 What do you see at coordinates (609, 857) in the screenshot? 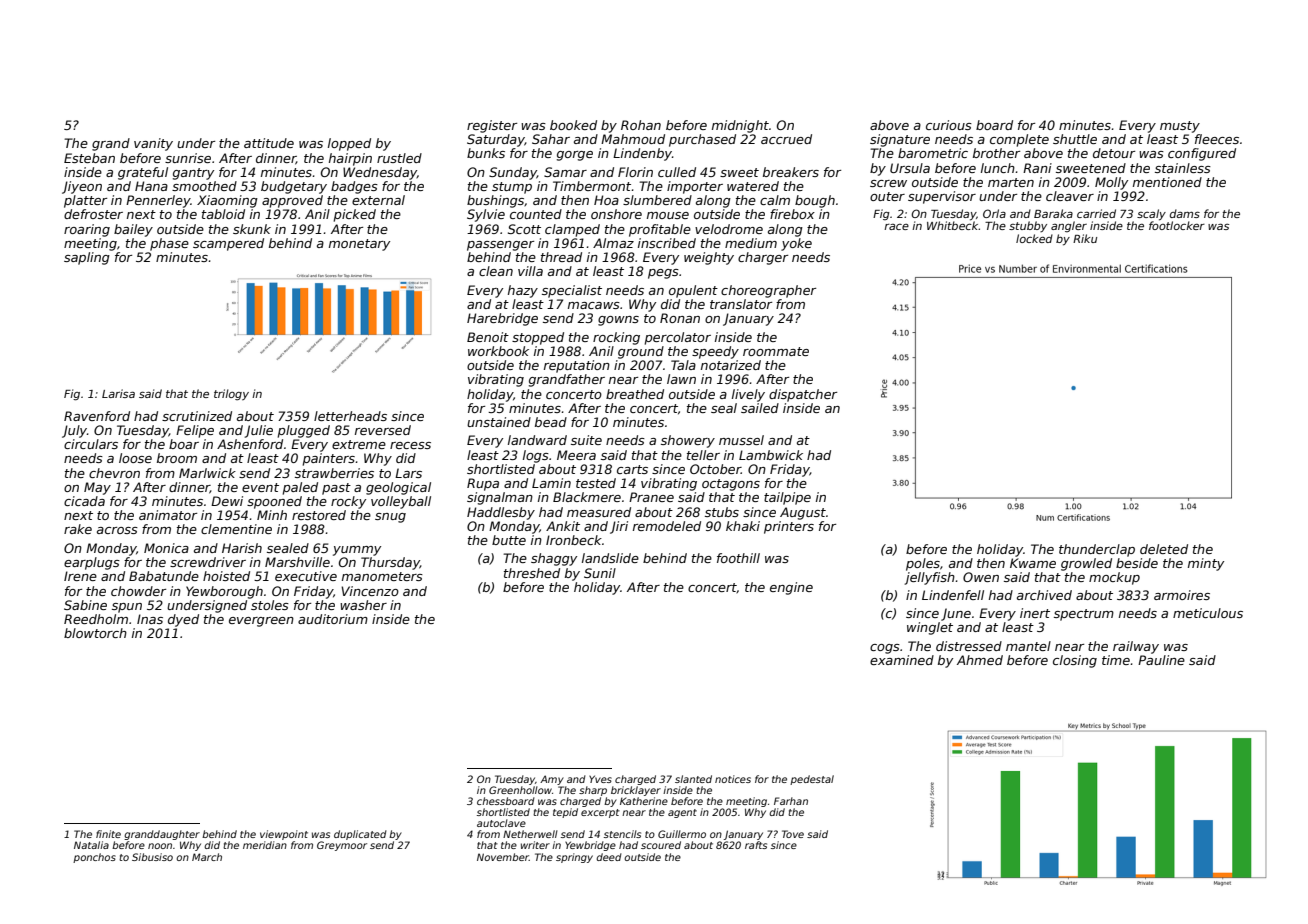
I see `deed` at bounding box center [609, 857].
